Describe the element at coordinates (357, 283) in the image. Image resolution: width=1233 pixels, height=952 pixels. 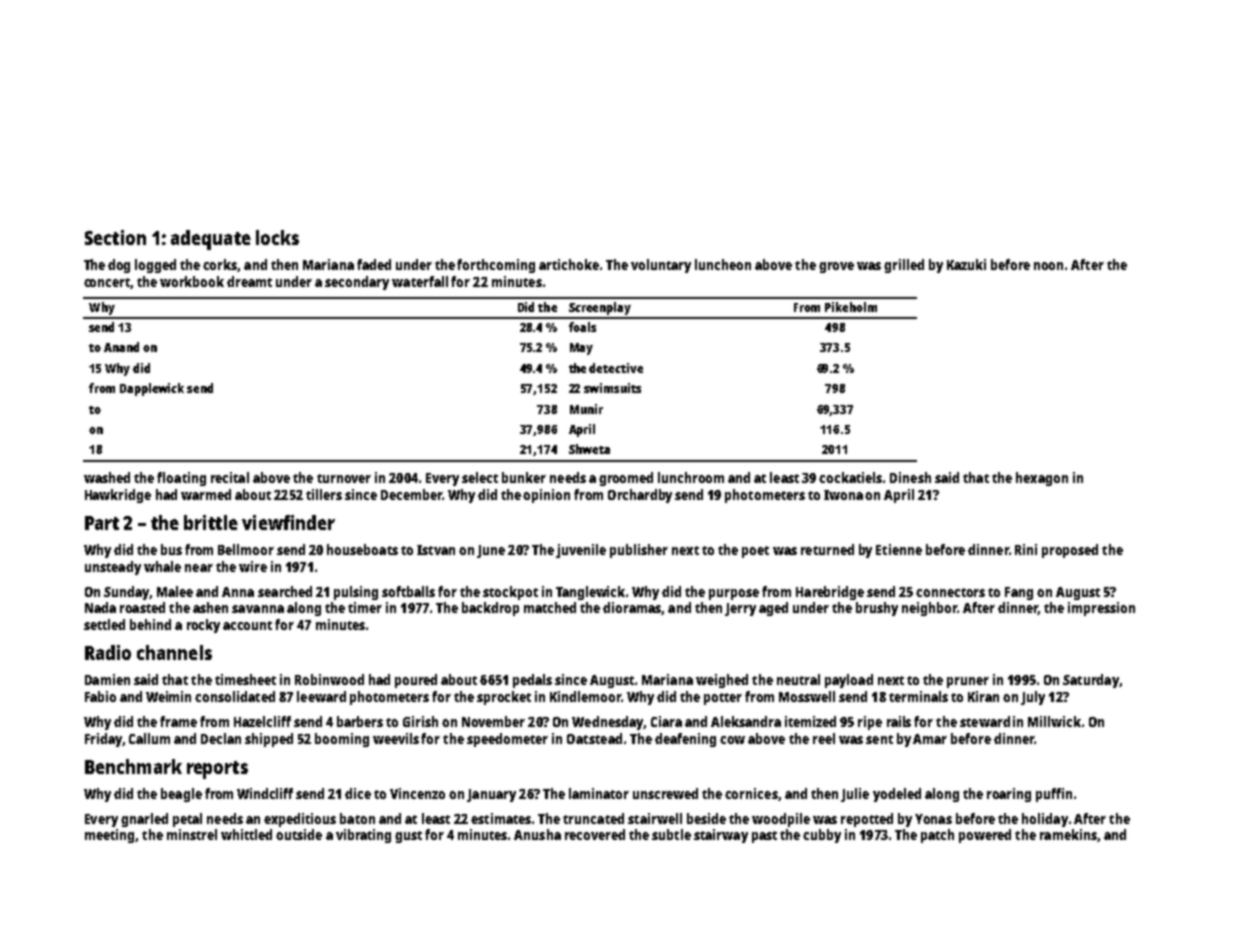
I see `secondary` at that location.
